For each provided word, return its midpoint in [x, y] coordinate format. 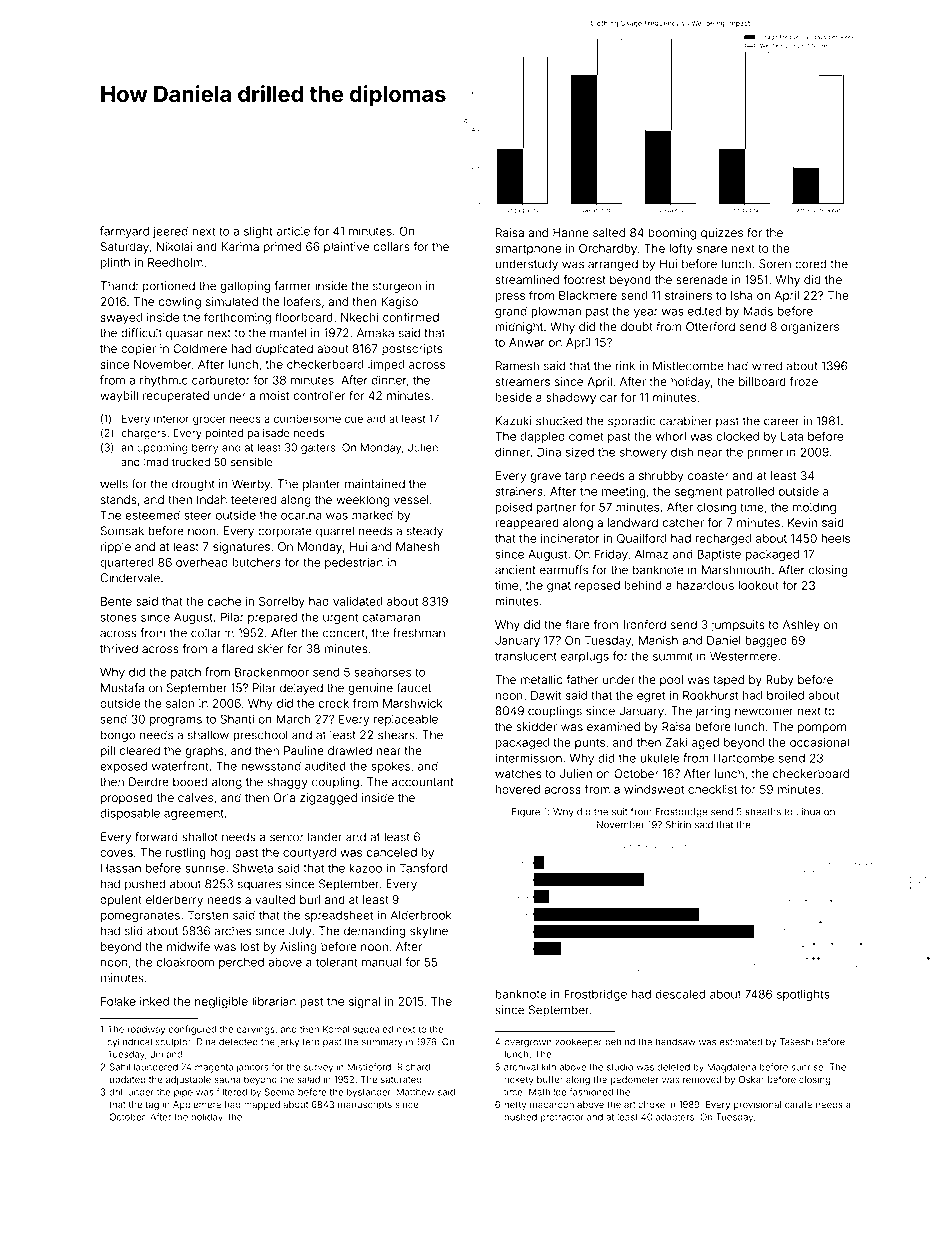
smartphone [528, 249]
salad [308, 1079]
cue [354, 419]
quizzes [722, 234]
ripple [116, 548]
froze [804, 381]
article [293, 231]
